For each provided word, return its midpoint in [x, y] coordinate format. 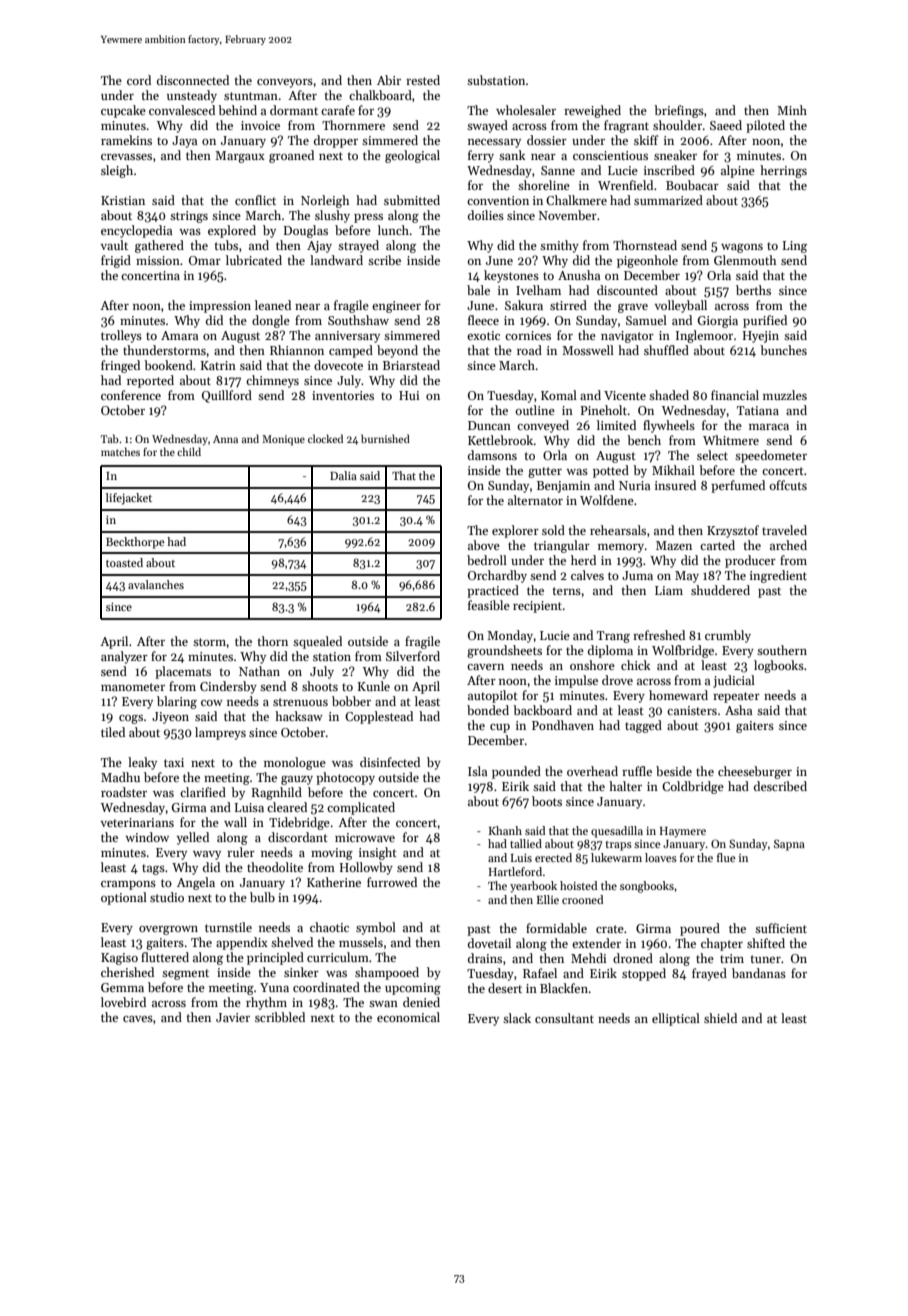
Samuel [646, 320]
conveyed [543, 426]
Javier [233, 1017]
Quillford [227, 396]
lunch [393, 230]
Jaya [184, 142]
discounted [627, 290]
